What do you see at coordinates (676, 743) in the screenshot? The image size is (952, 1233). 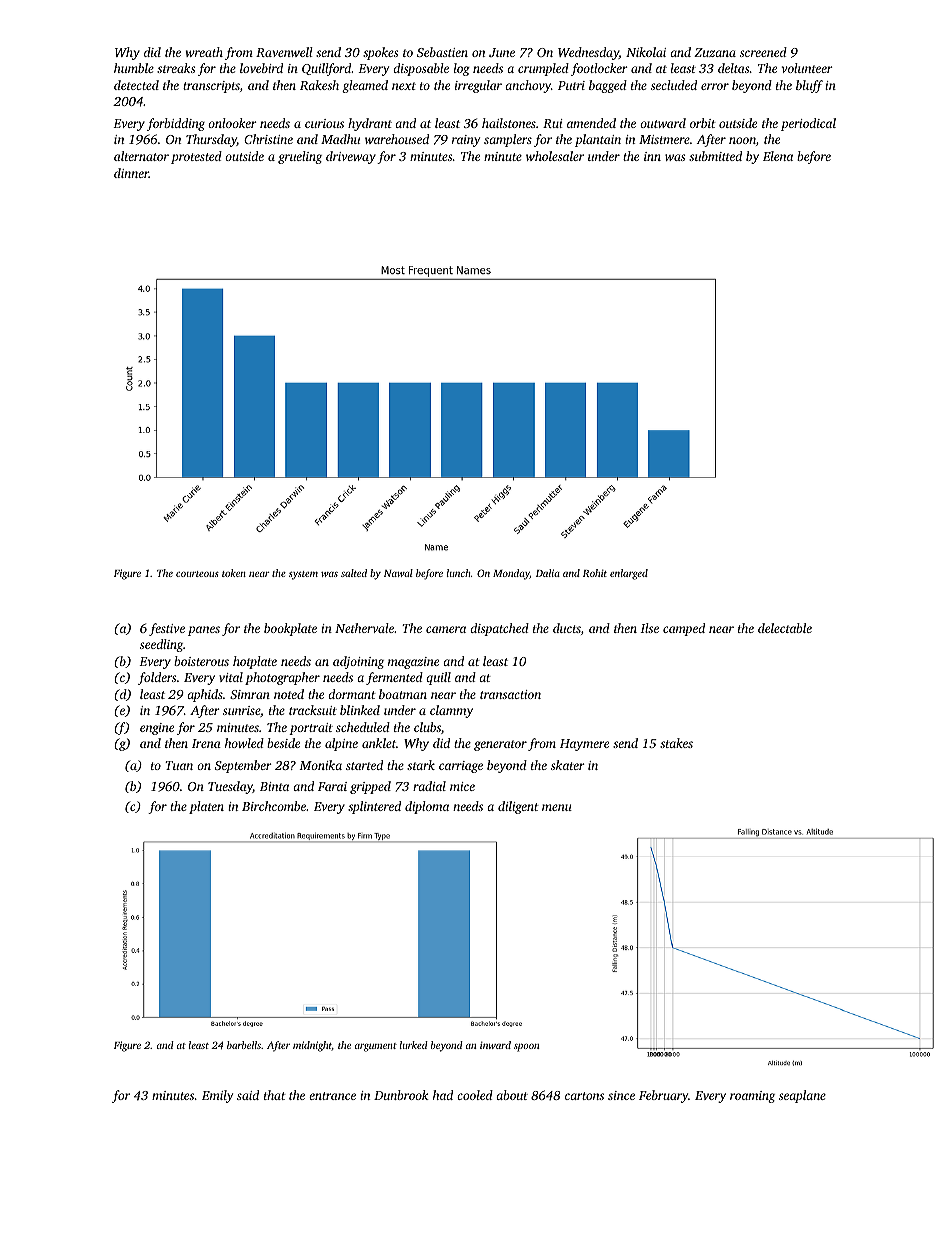 I see `stakes` at bounding box center [676, 743].
